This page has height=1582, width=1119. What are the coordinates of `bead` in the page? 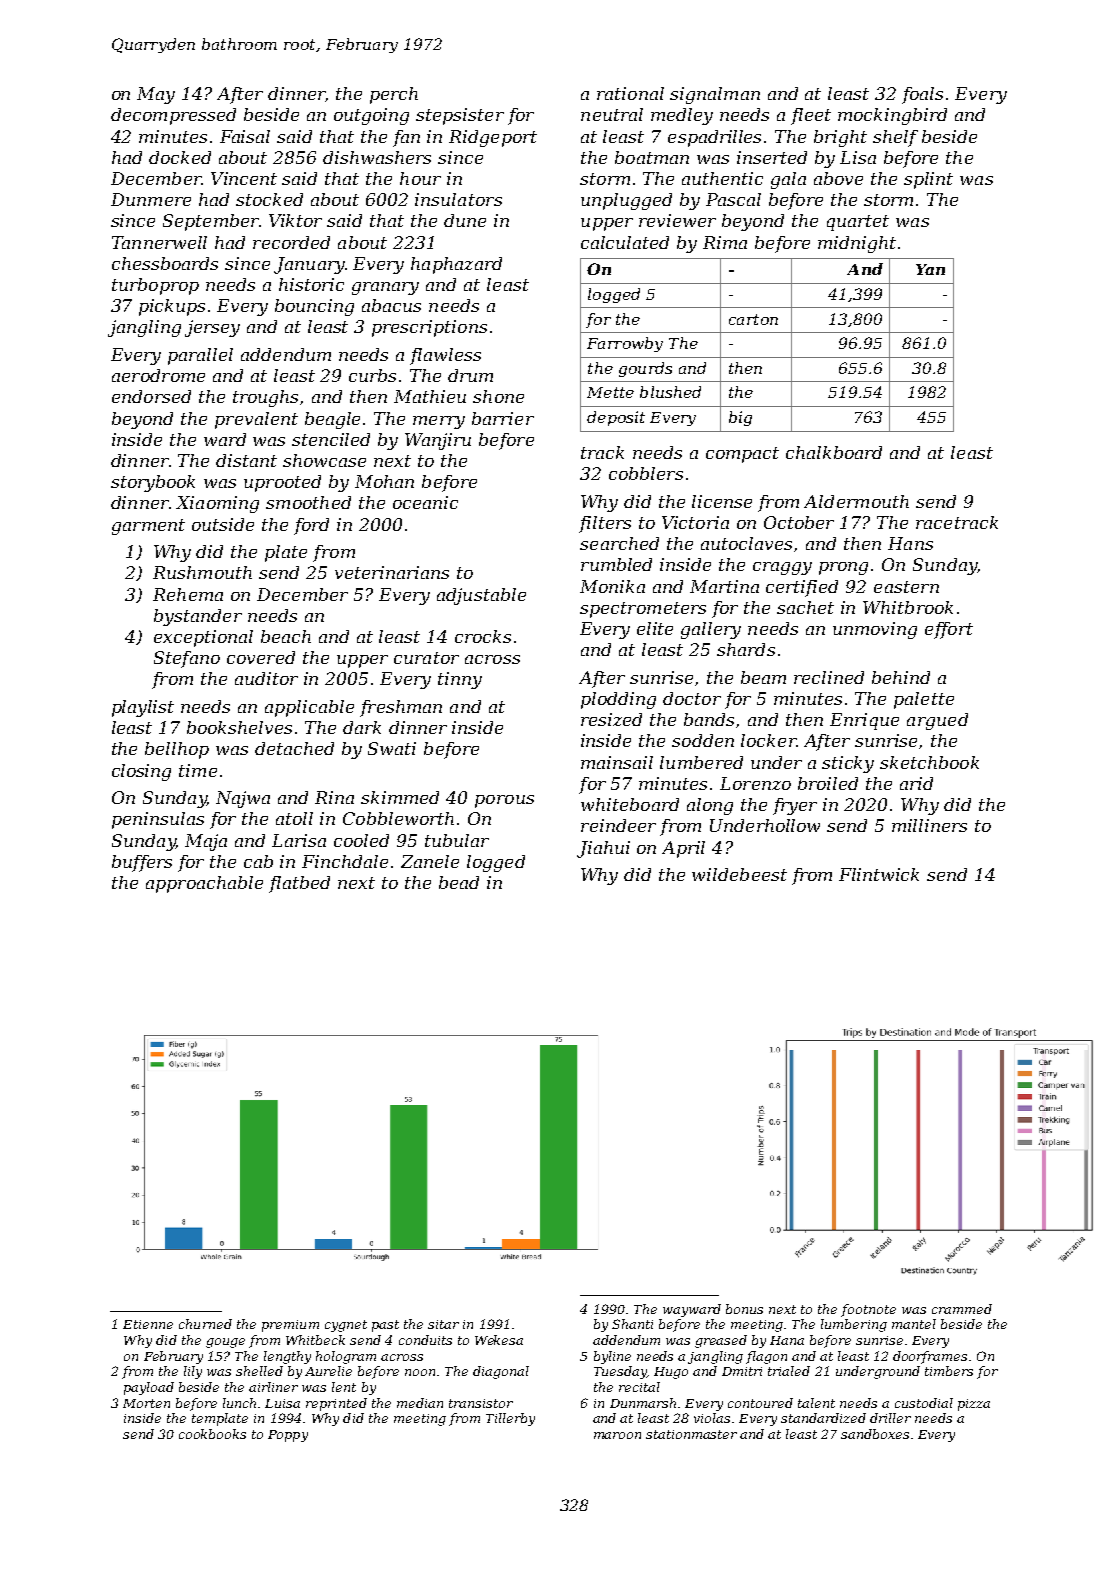 It's located at (459, 882).
